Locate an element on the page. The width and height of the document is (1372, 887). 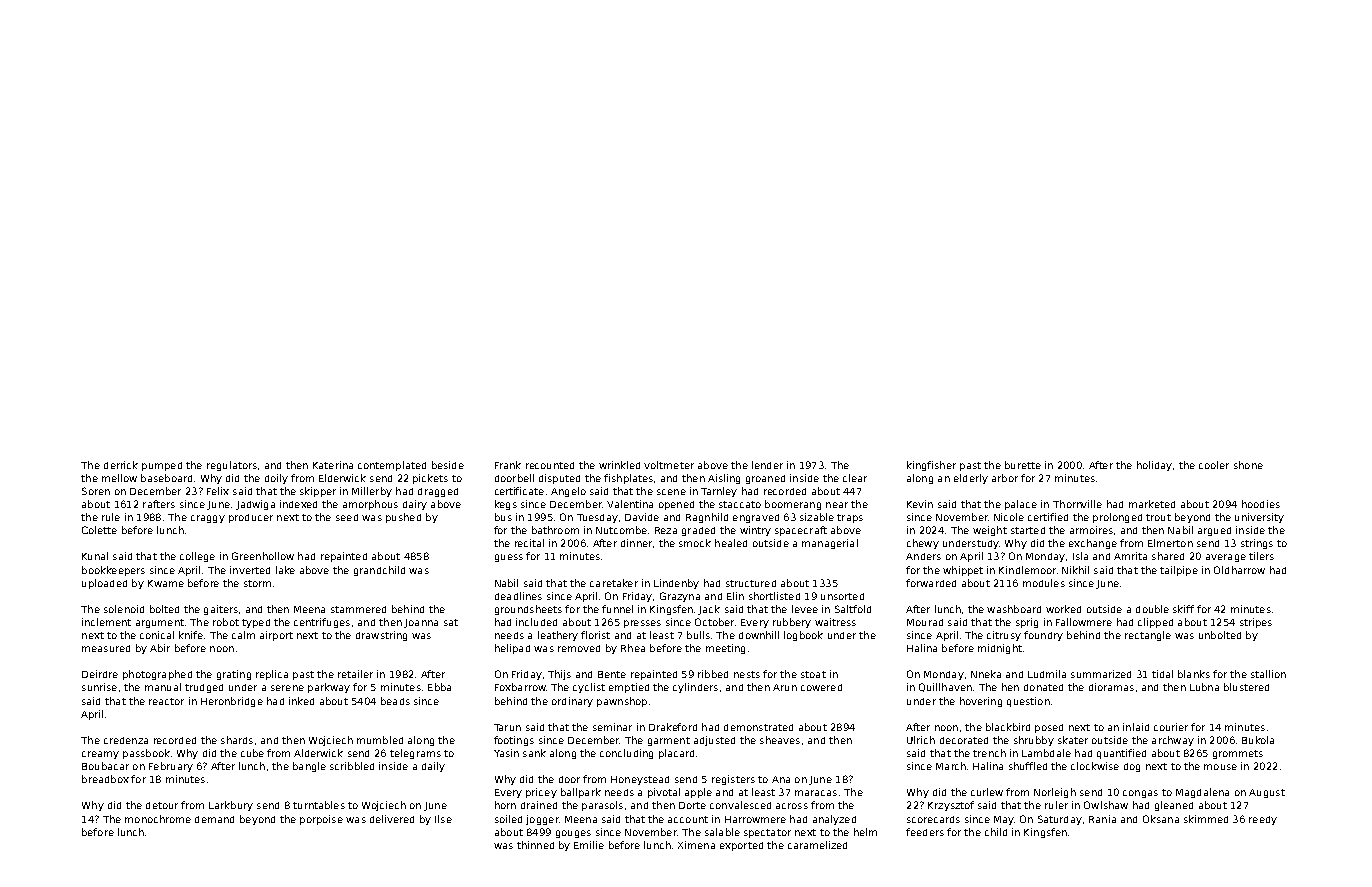
downhill is located at coordinates (759, 635).
